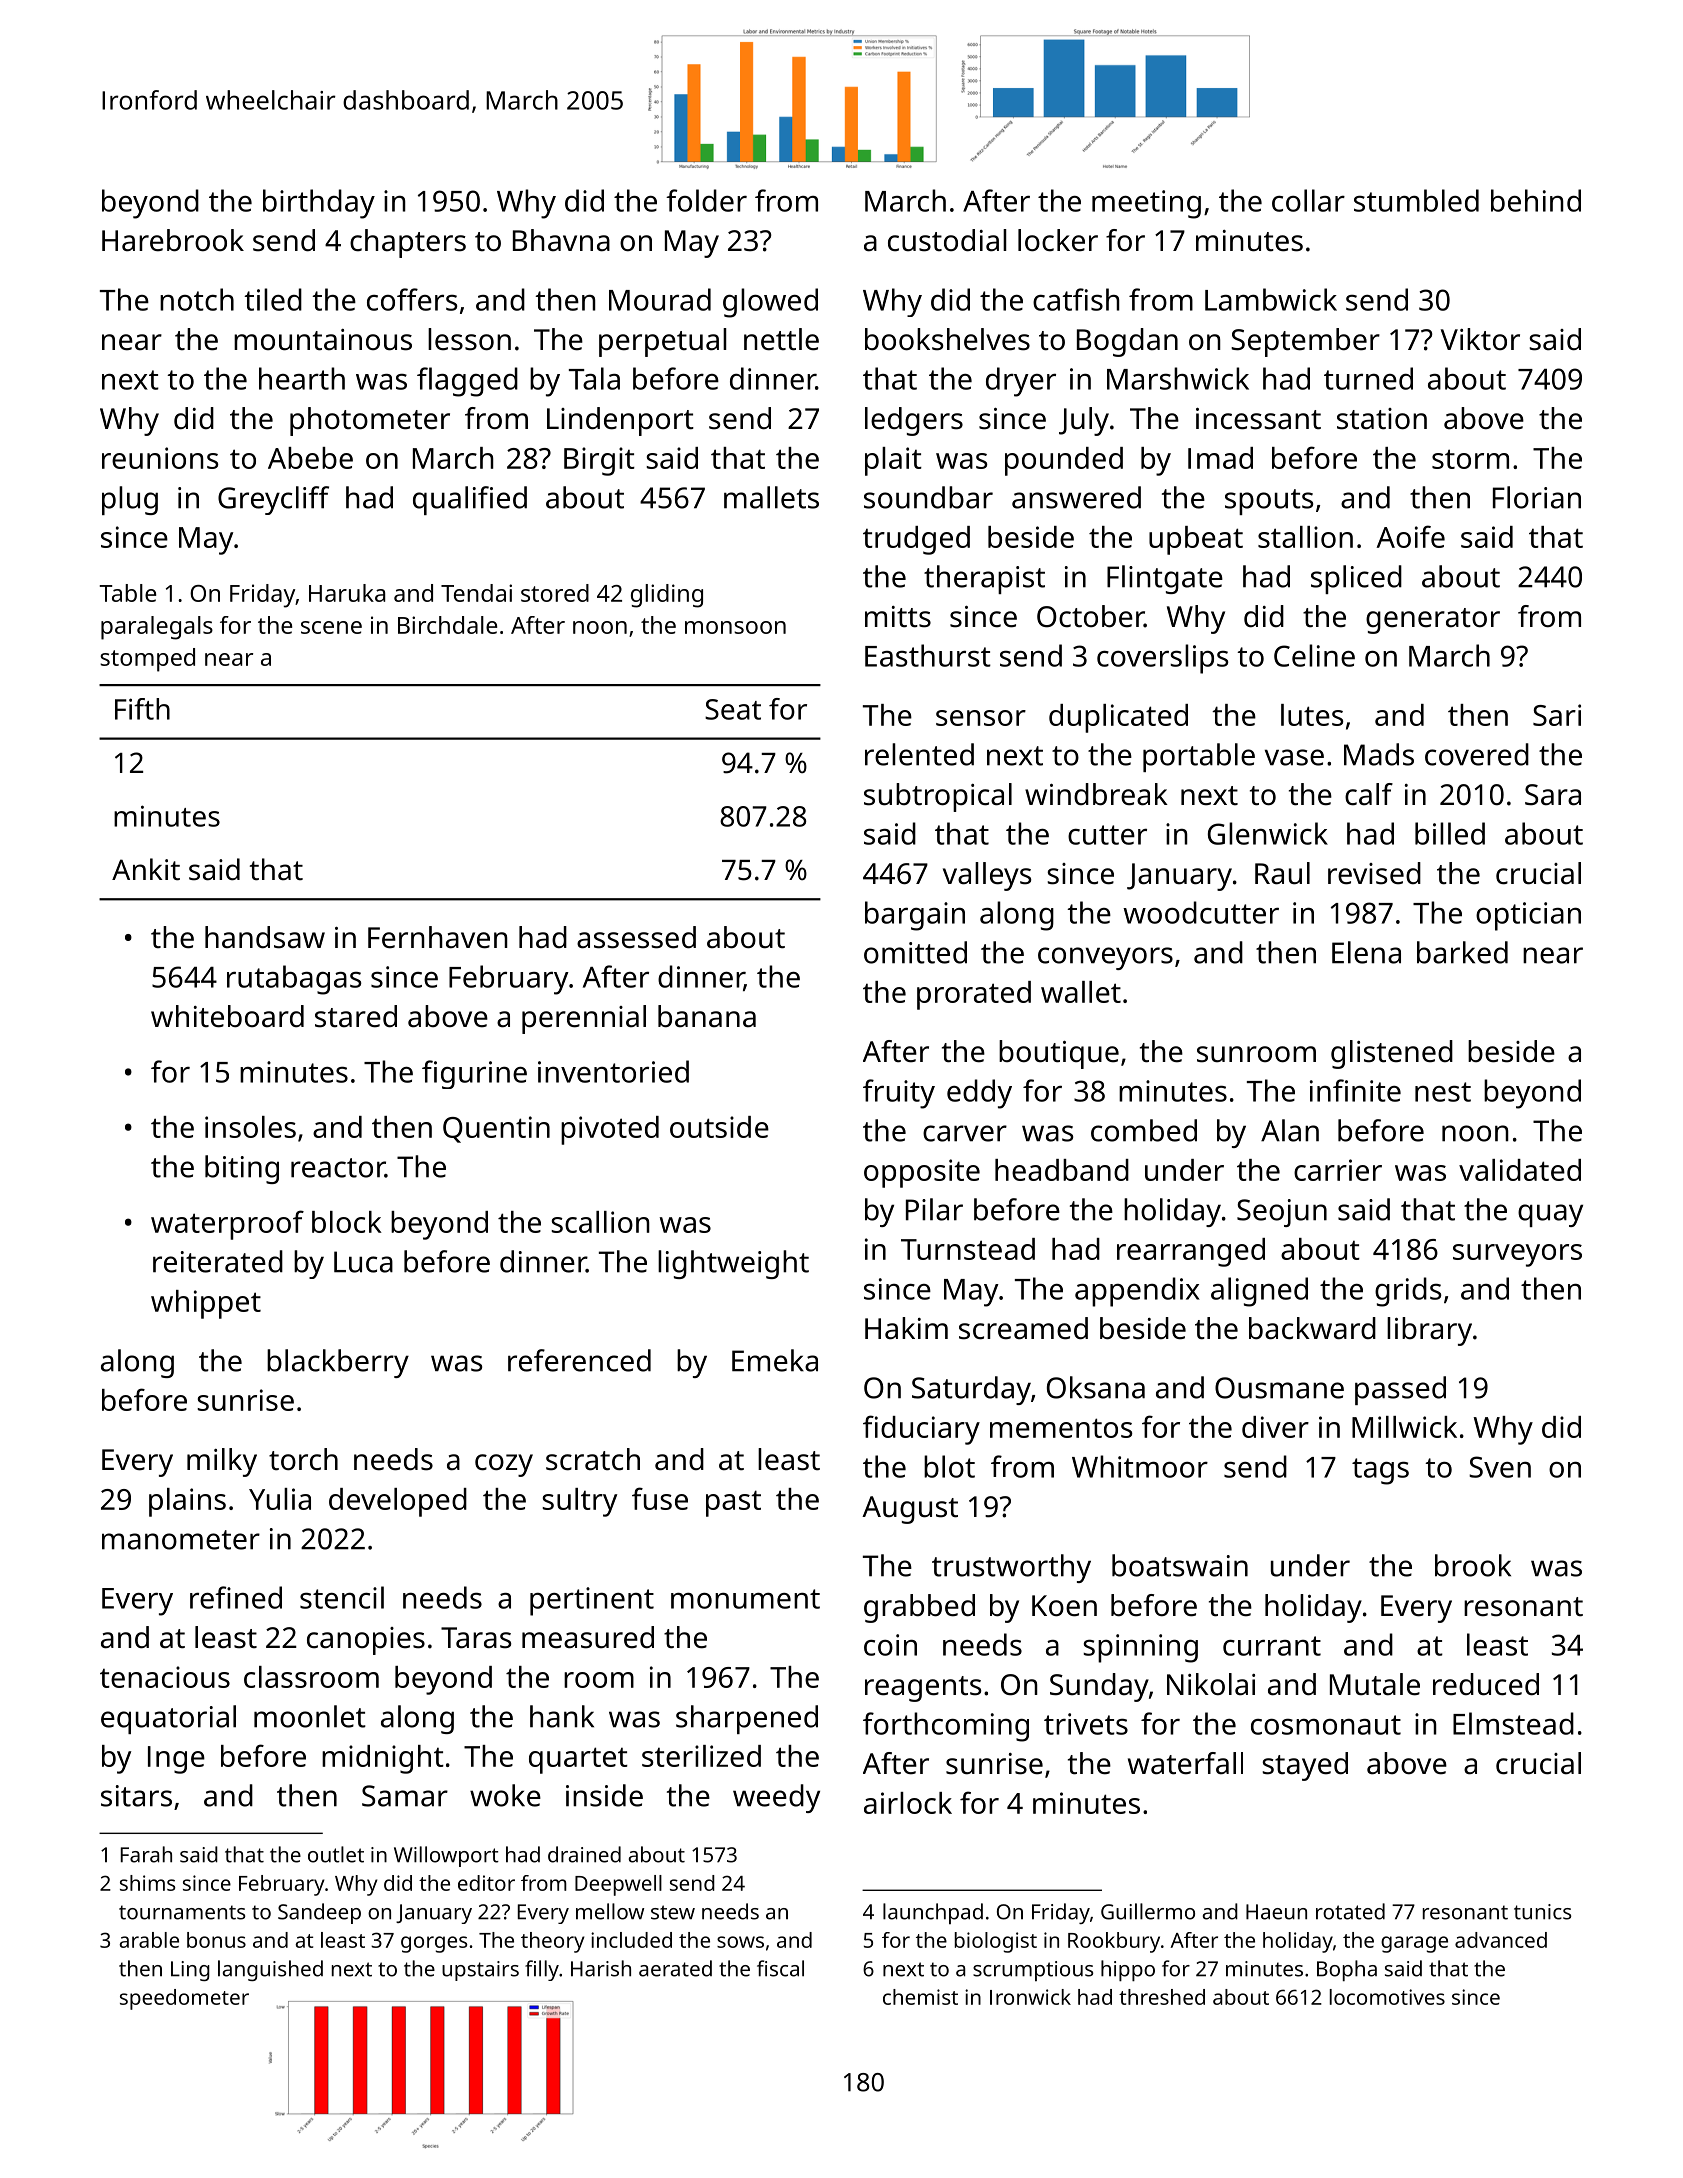  What do you see at coordinates (1144, 1130) in the page?
I see `combed` at bounding box center [1144, 1130].
